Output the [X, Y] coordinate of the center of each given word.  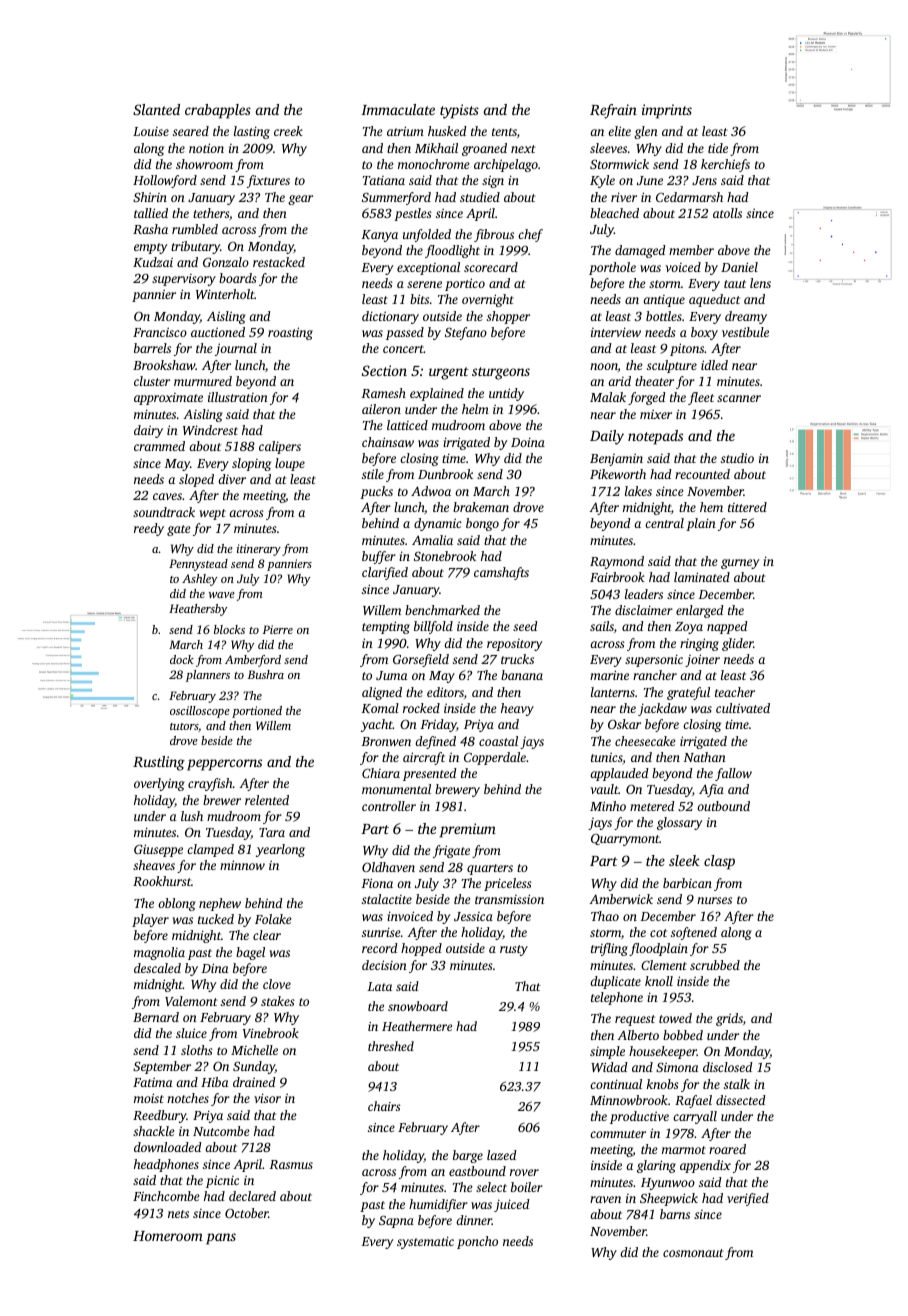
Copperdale [495, 758]
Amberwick [621, 899]
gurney [740, 564]
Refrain [613, 111]
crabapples [218, 111]
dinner [474, 1220]
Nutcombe [221, 1131]
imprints [667, 111]
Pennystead [198, 565]
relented [267, 800]
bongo [482, 524]
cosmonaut [693, 1253]
